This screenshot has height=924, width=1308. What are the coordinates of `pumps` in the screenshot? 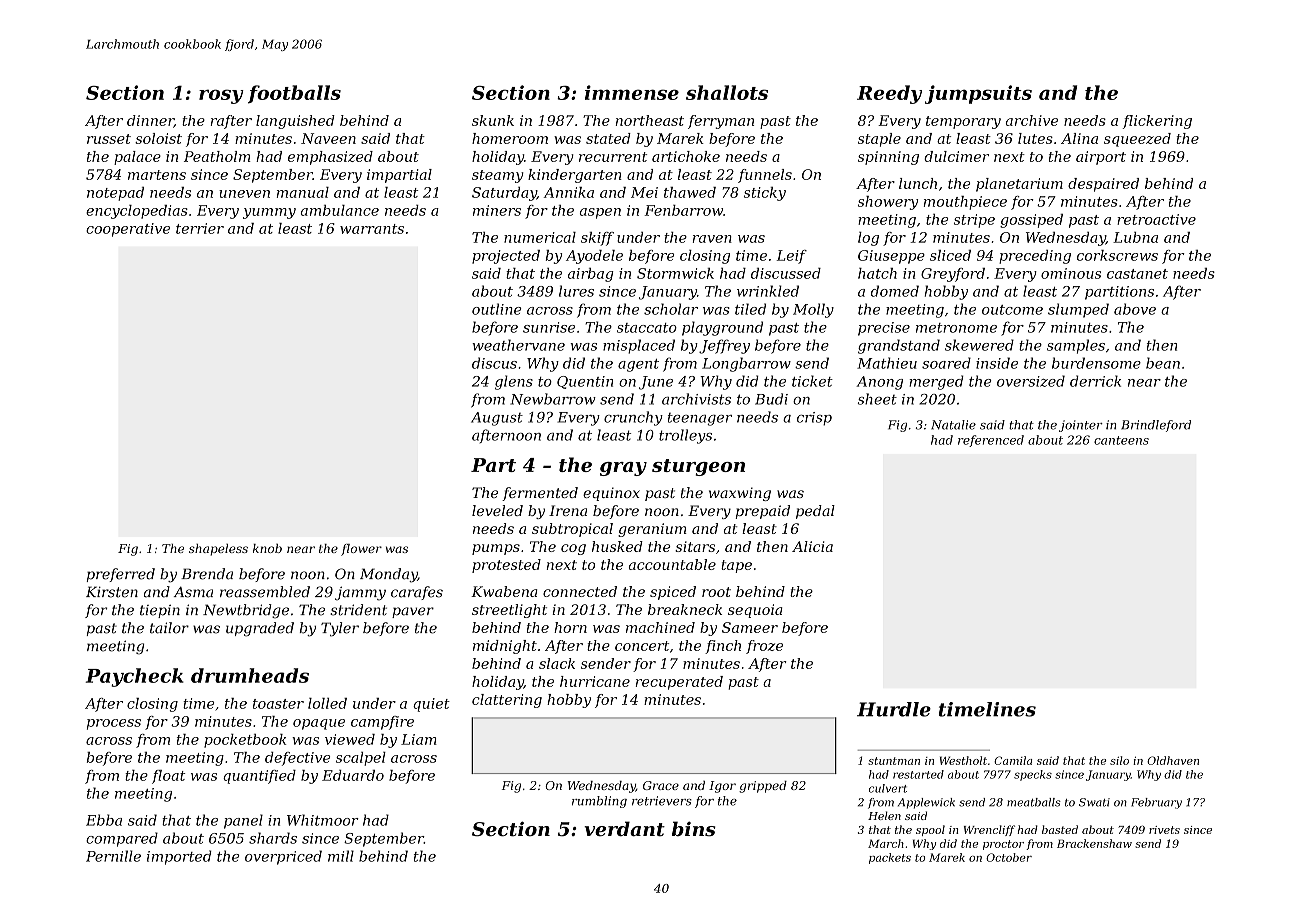 It's located at (496, 549).
